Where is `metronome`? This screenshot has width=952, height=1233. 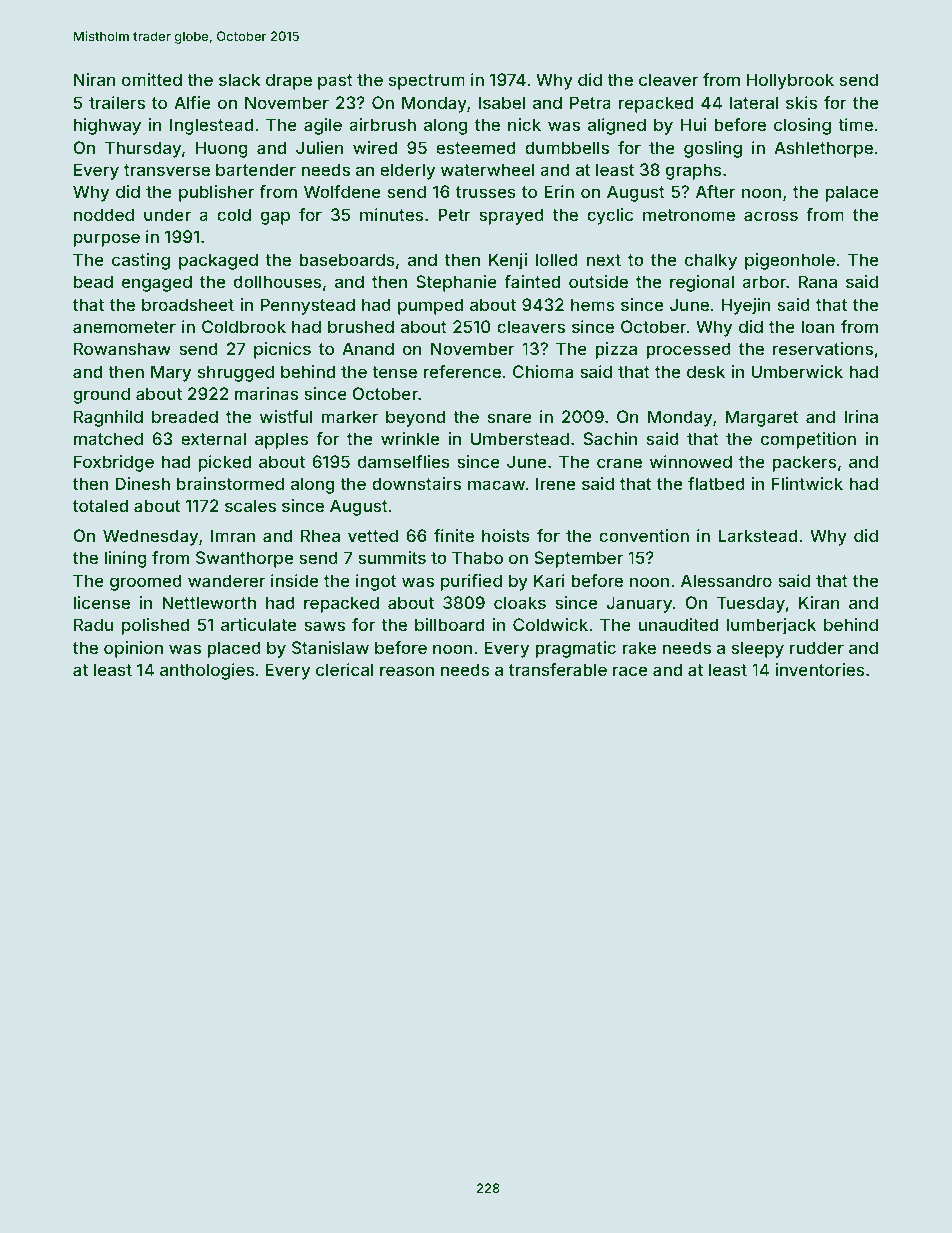
metronome is located at coordinates (689, 215).
